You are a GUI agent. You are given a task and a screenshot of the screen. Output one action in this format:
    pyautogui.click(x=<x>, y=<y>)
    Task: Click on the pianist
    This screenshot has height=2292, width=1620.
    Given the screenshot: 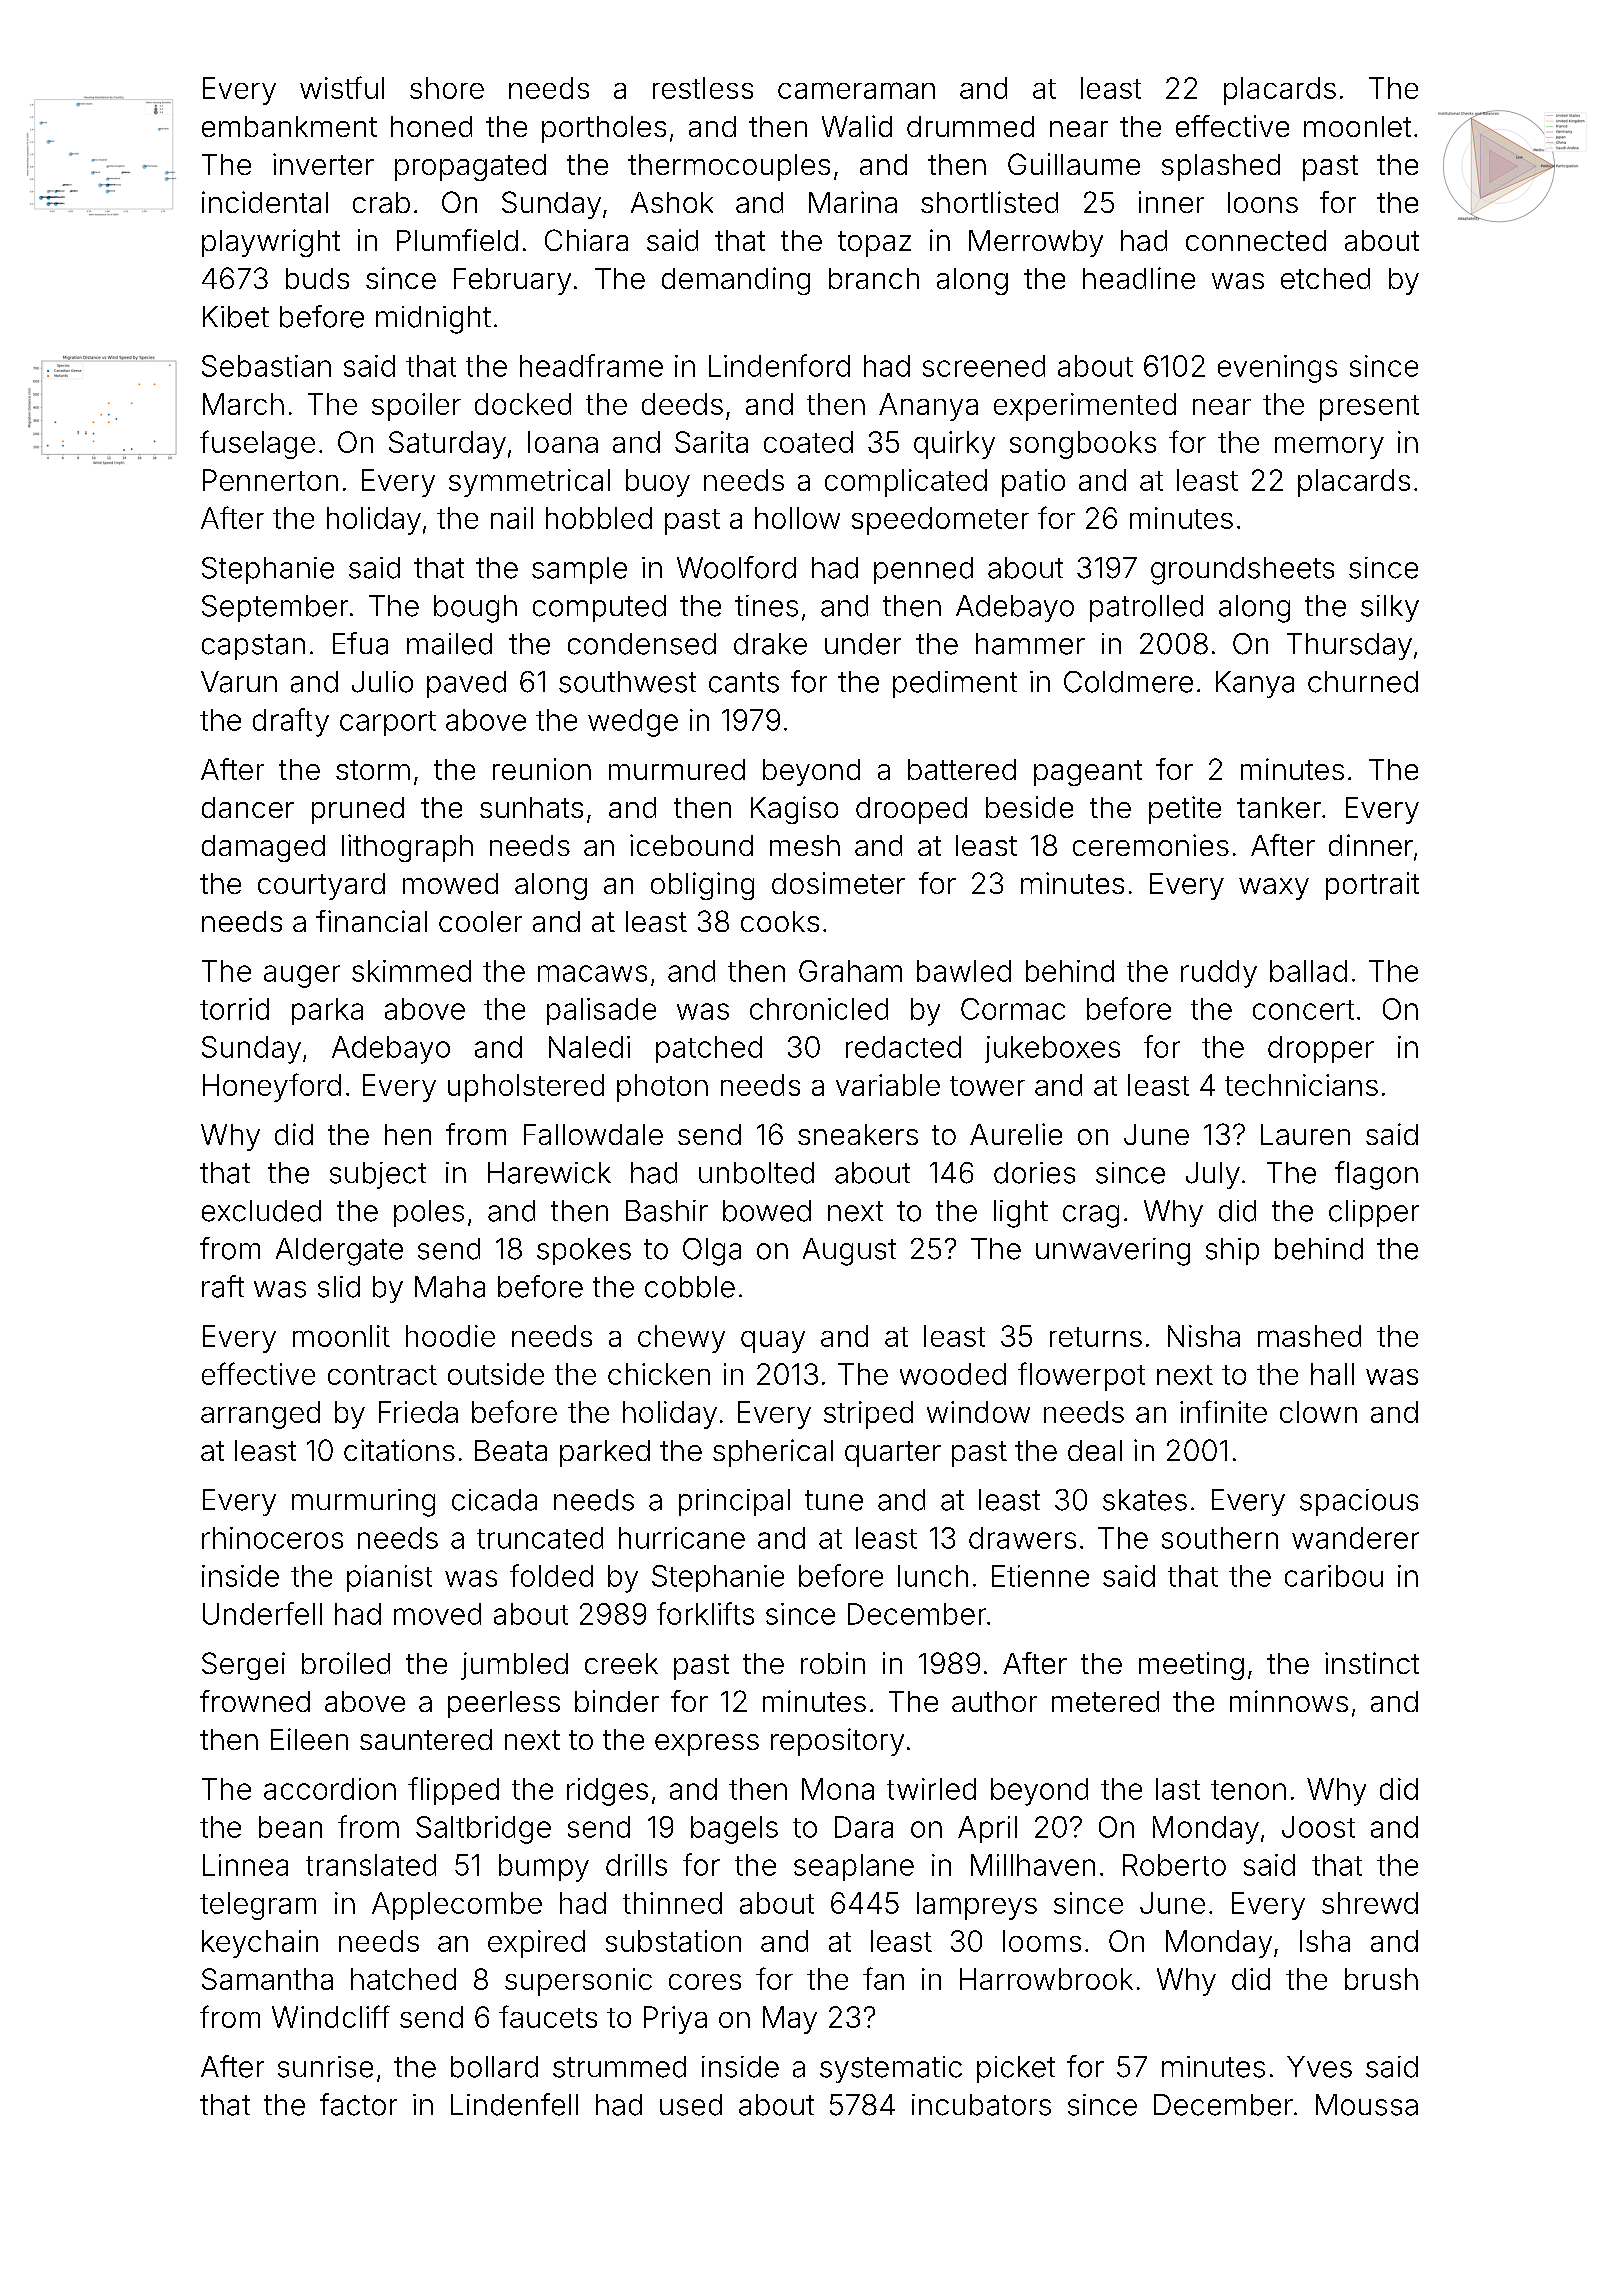 What is the action you would take?
    pyautogui.click(x=389, y=1578)
